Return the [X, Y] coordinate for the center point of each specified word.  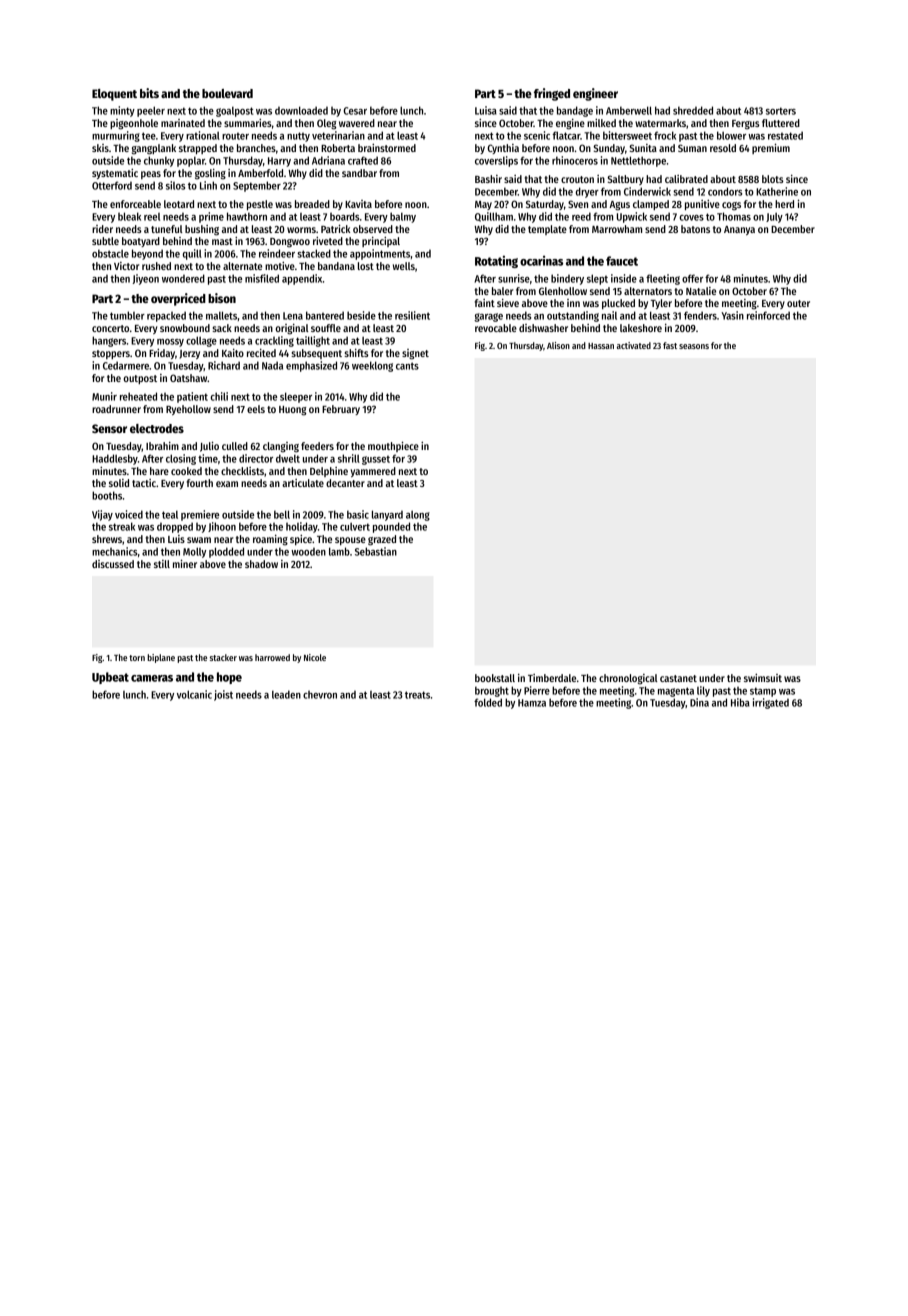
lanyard [387, 515]
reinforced [768, 315]
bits [149, 93]
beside [361, 315]
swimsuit [763, 678]
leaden [286, 694]
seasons [694, 346]
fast [670, 345]
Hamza [532, 703]
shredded [693, 110]
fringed [552, 94]
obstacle [110, 253]
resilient [412, 315]
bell [282, 514]
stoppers [111, 354]
